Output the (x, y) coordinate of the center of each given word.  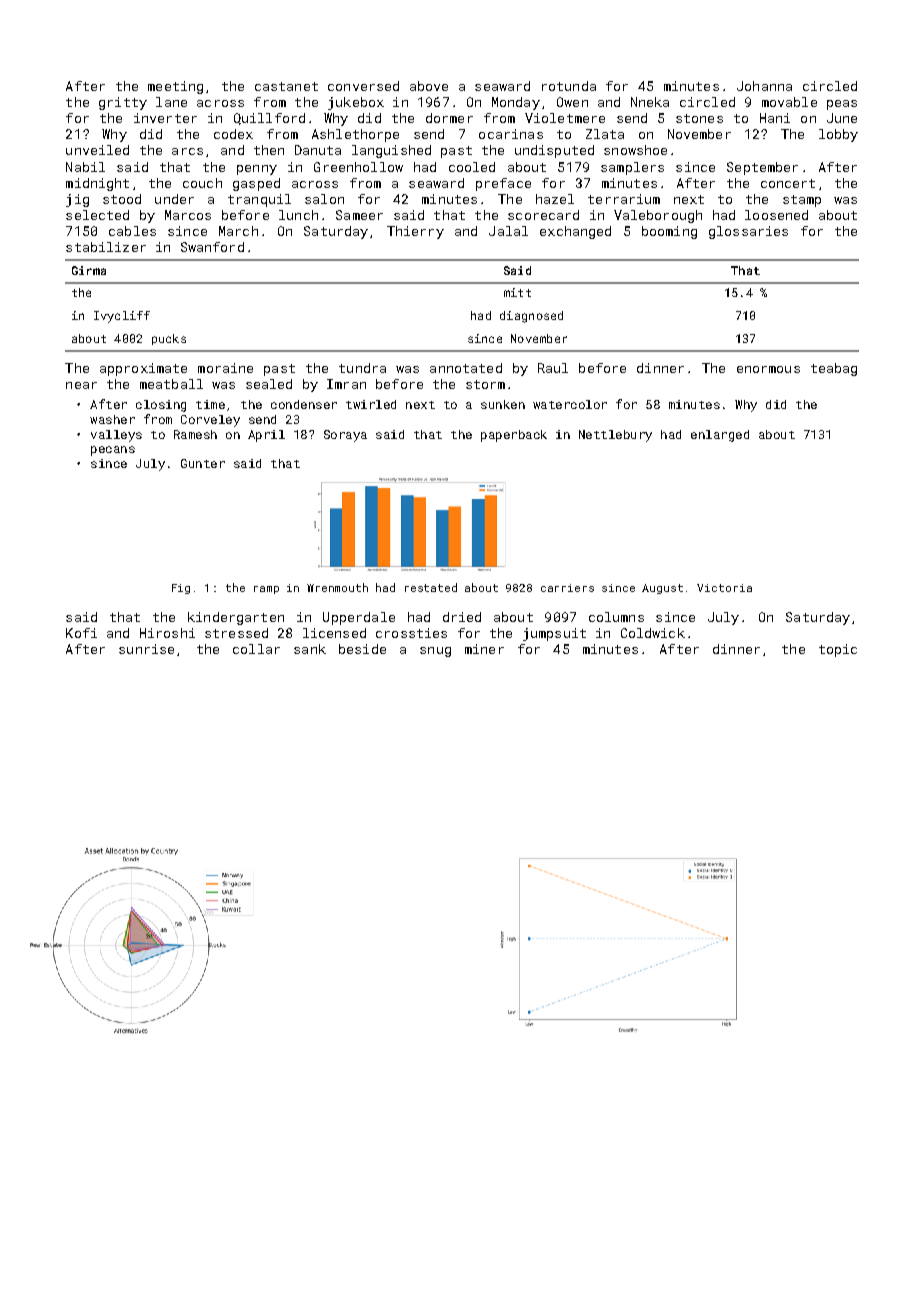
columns (616, 617)
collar (256, 649)
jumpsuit (554, 634)
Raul (553, 368)
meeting (175, 87)
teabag (834, 369)
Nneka (650, 102)
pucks (169, 339)
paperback (514, 436)
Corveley (210, 421)
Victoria (724, 588)
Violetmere (565, 118)
